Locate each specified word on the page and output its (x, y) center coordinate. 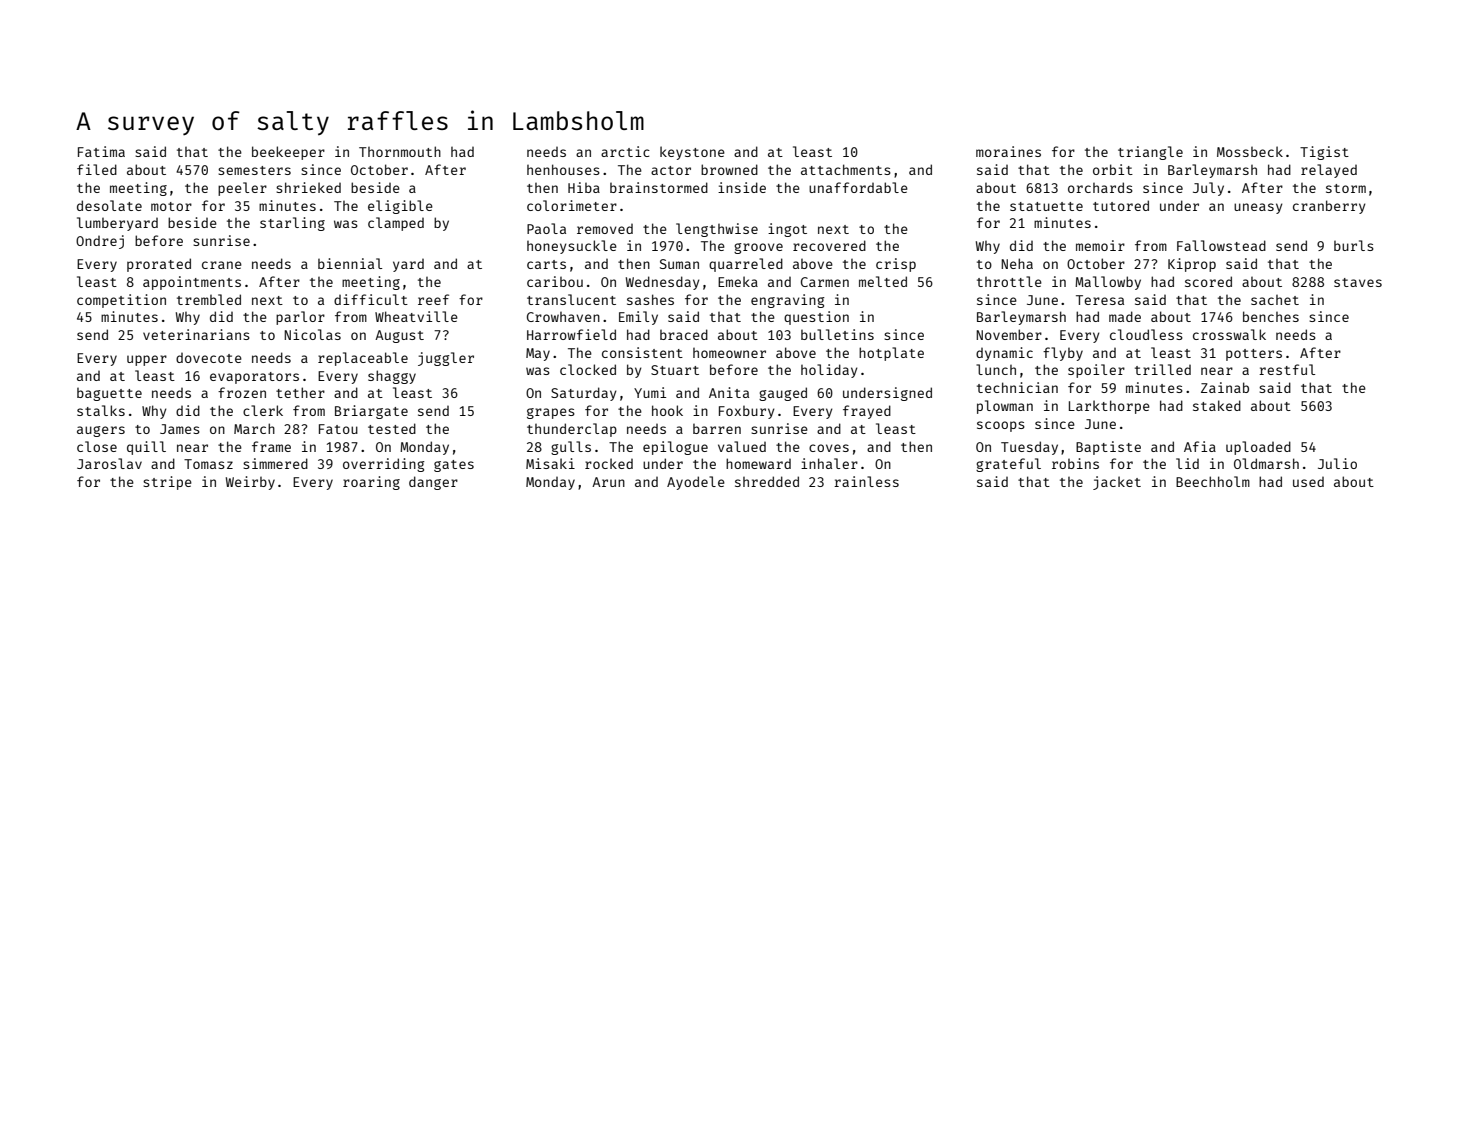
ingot (787, 230)
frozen (242, 392)
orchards (1100, 187)
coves (829, 448)
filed (97, 169)
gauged (783, 394)
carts (546, 264)
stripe (167, 483)
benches (1271, 316)
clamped (396, 224)
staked (1217, 405)
